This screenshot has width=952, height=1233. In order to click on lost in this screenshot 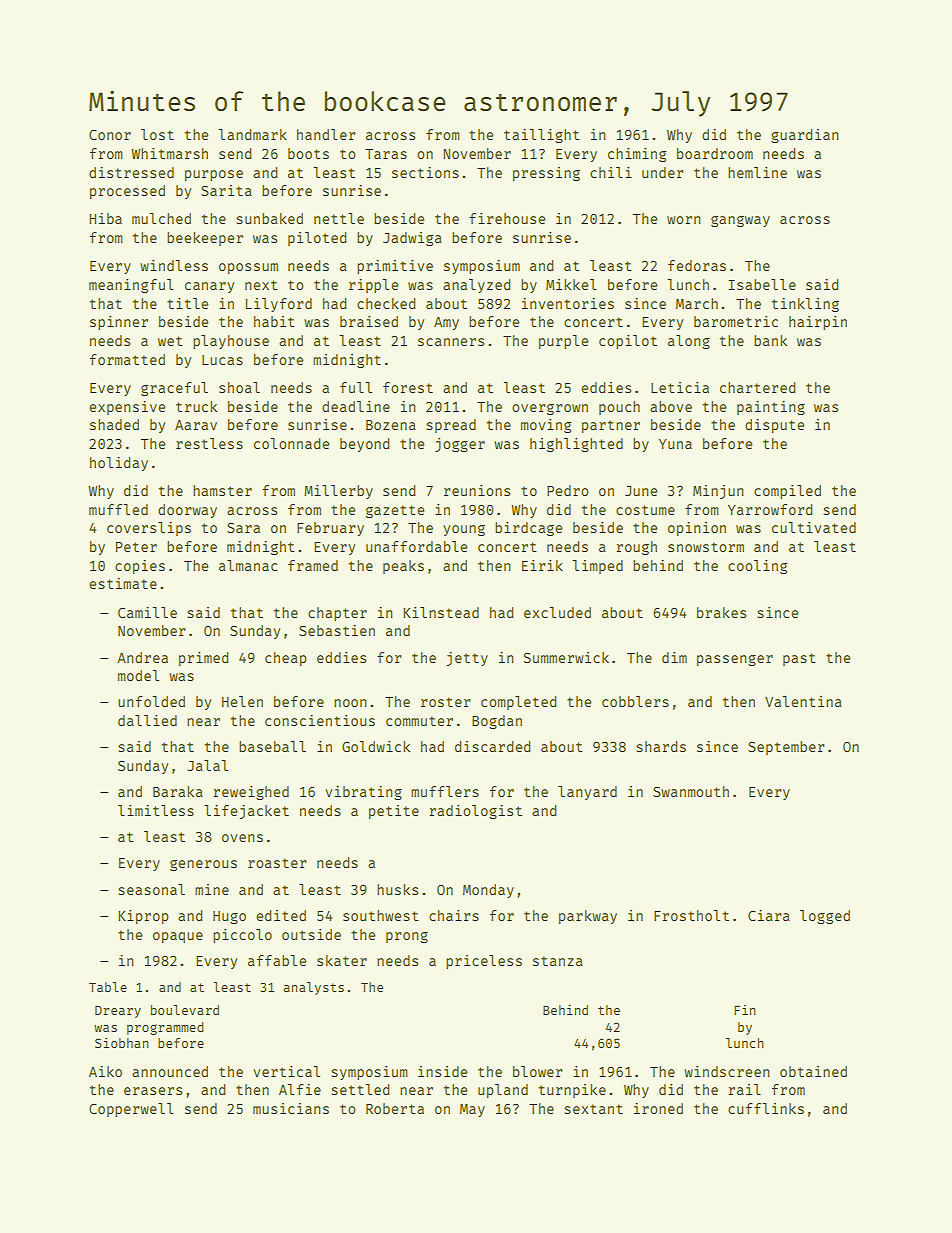, I will do `click(157, 134)`.
